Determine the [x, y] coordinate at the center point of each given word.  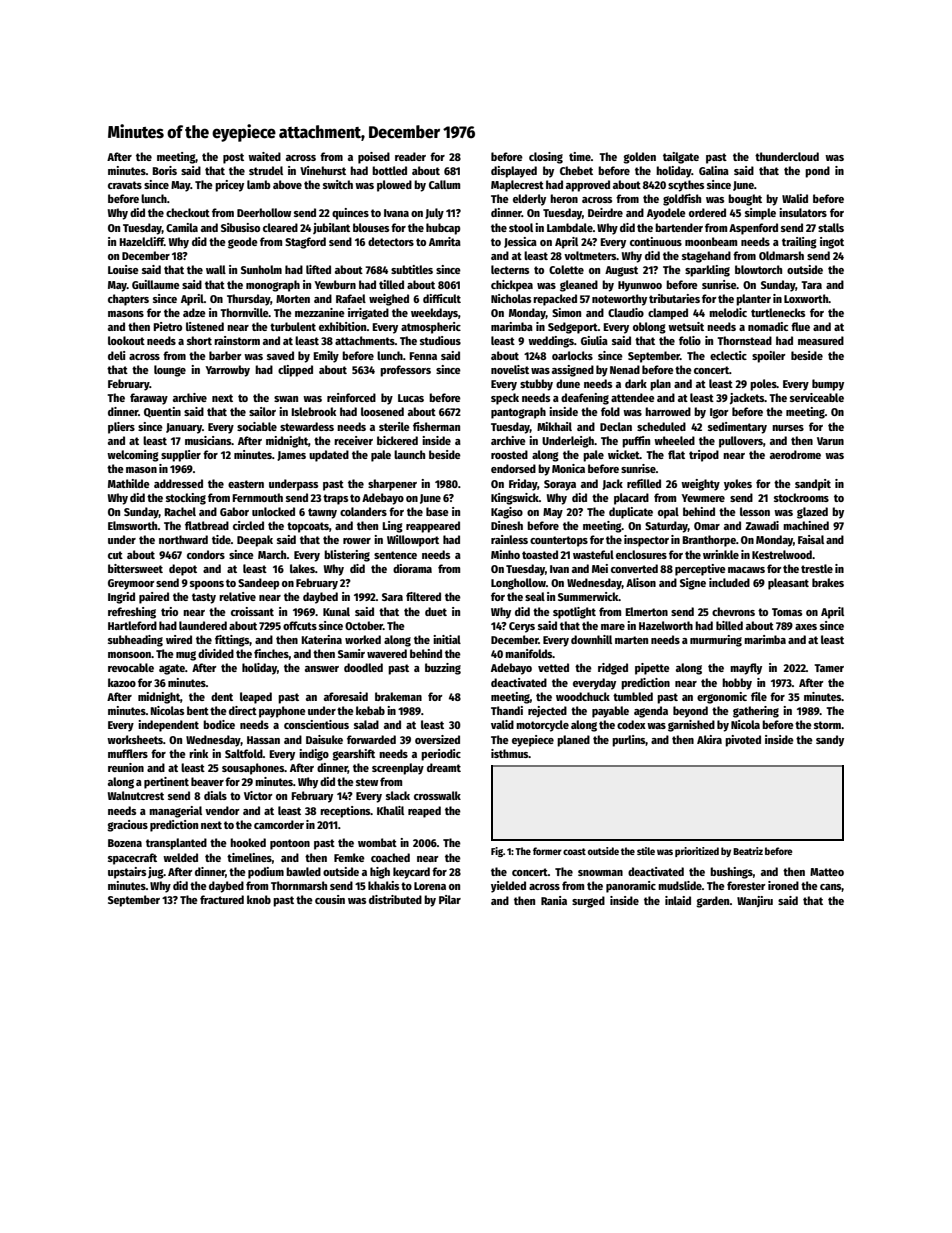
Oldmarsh [781, 255]
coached [390, 857]
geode [243, 243]
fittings [232, 641]
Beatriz [748, 851]
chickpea [512, 286]
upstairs [127, 873]
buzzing [443, 669]
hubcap [443, 229]
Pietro [167, 326]
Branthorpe [709, 541]
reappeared [433, 527]
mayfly [746, 669]
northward [183, 539]
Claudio [626, 312]
